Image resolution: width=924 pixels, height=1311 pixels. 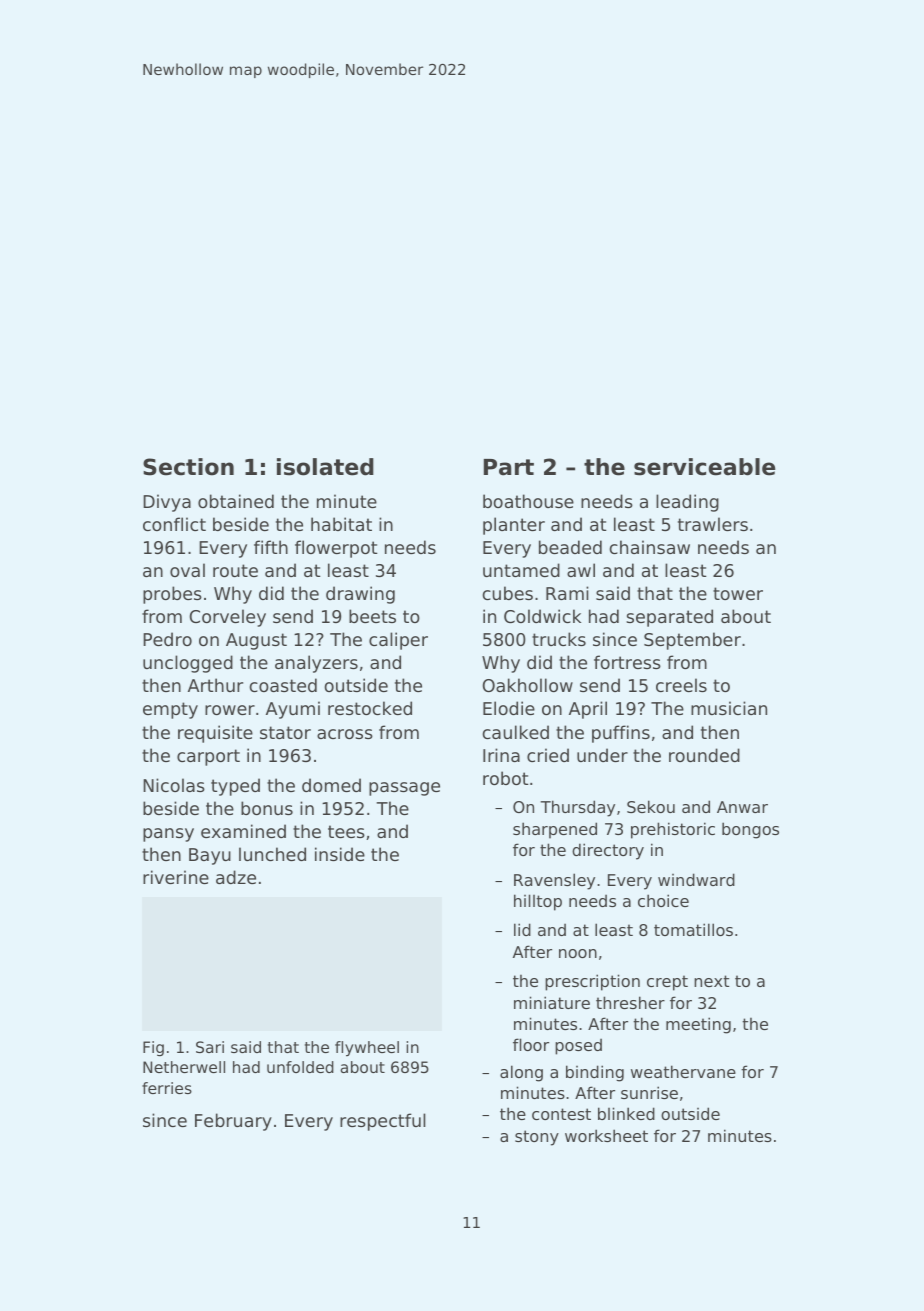 What do you see at coordinates (346, 831) in the screenshot?
I see `tees` at bounding box center [346, 831].
